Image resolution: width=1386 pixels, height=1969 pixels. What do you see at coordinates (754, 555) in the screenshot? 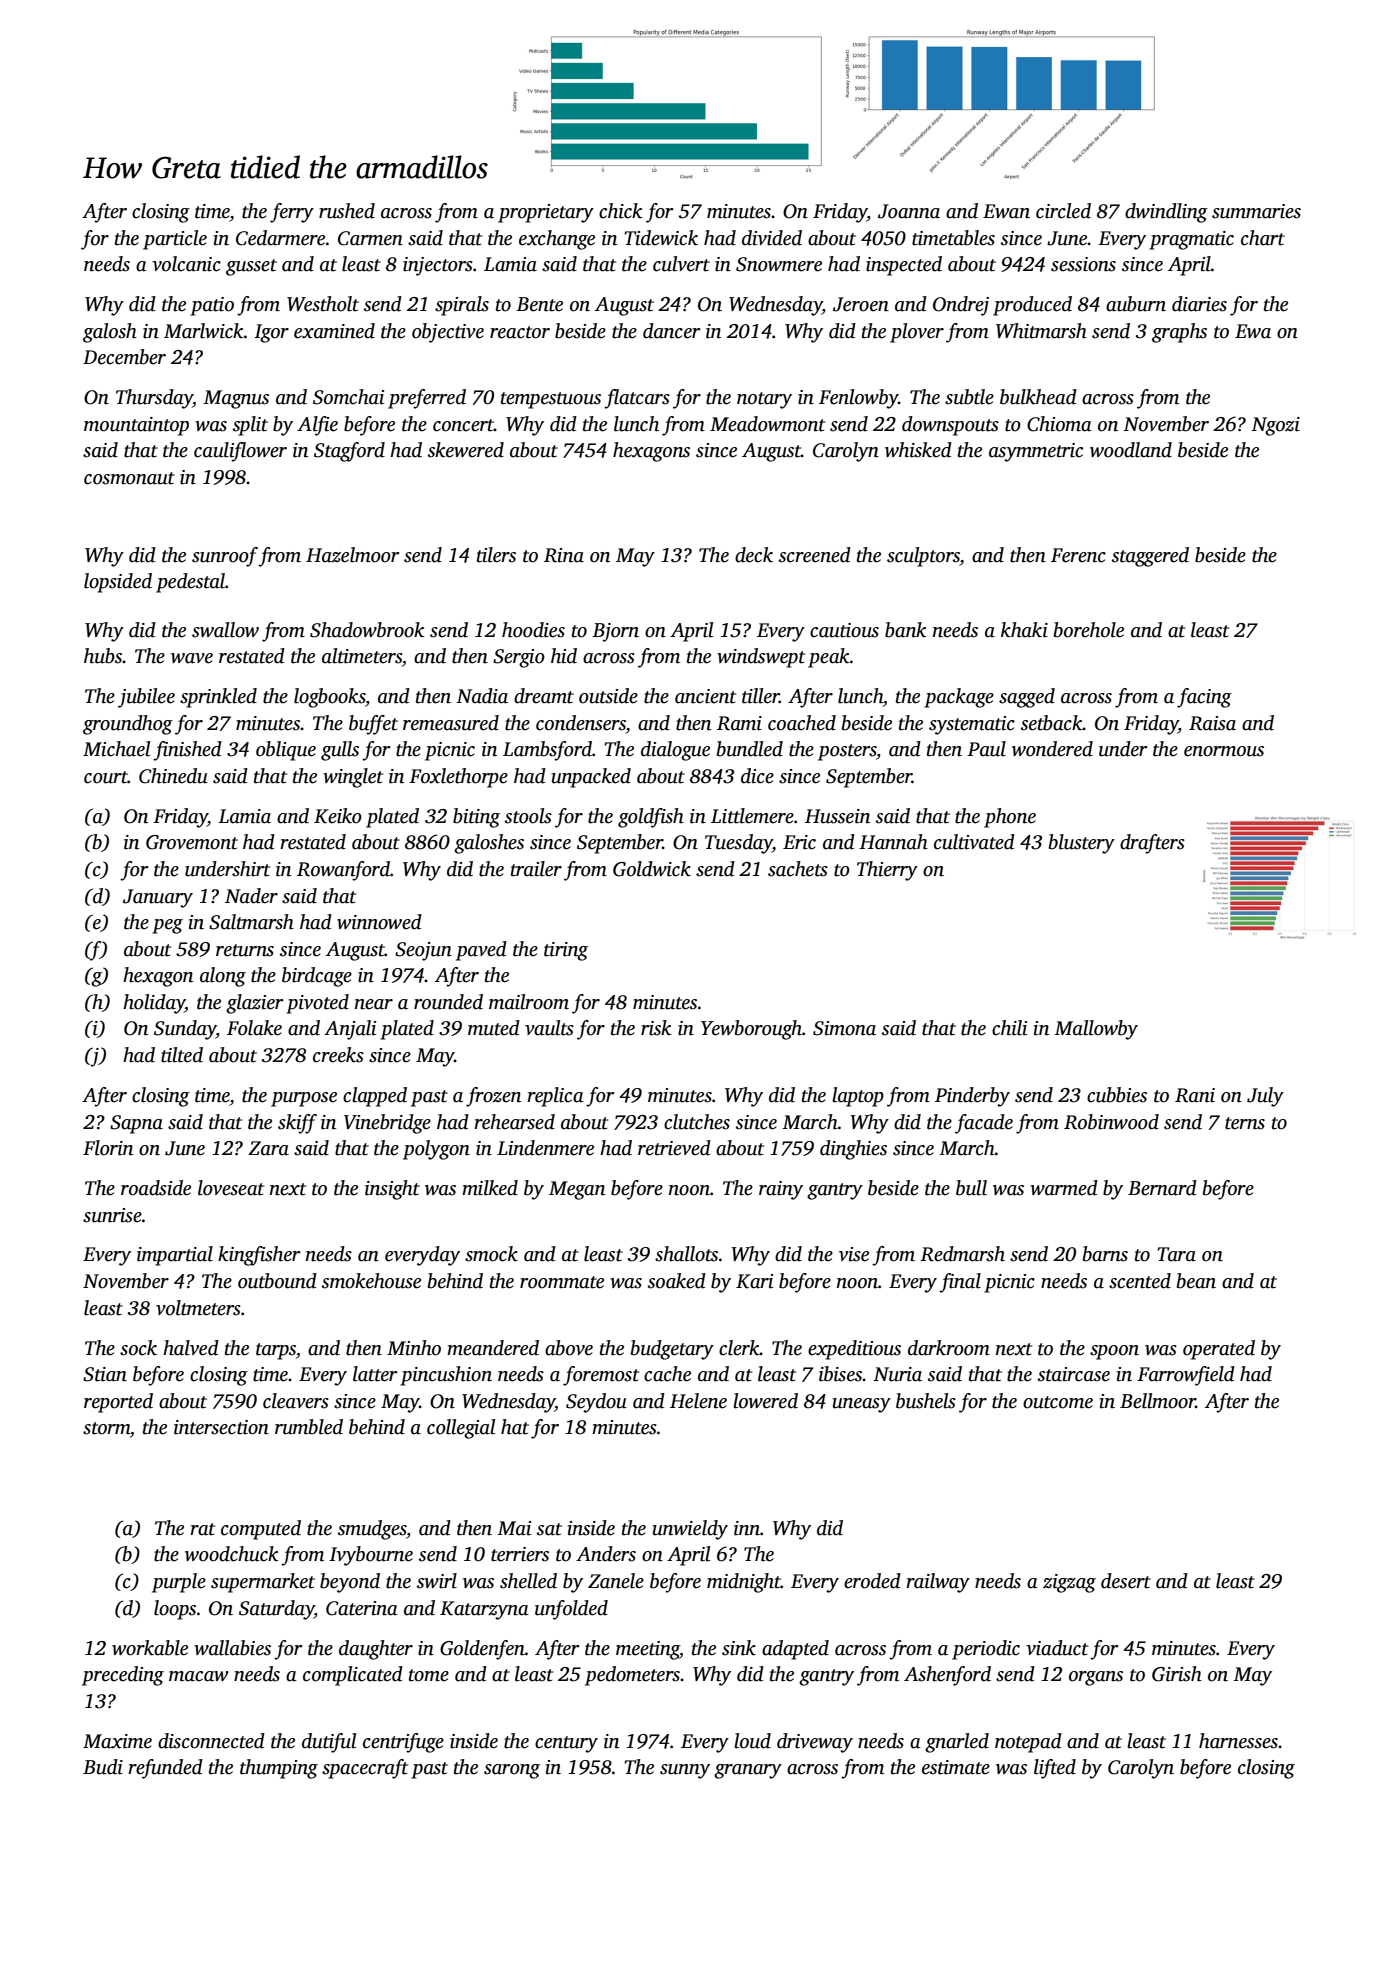
I see `deck` at bounding box center [754, 555].
